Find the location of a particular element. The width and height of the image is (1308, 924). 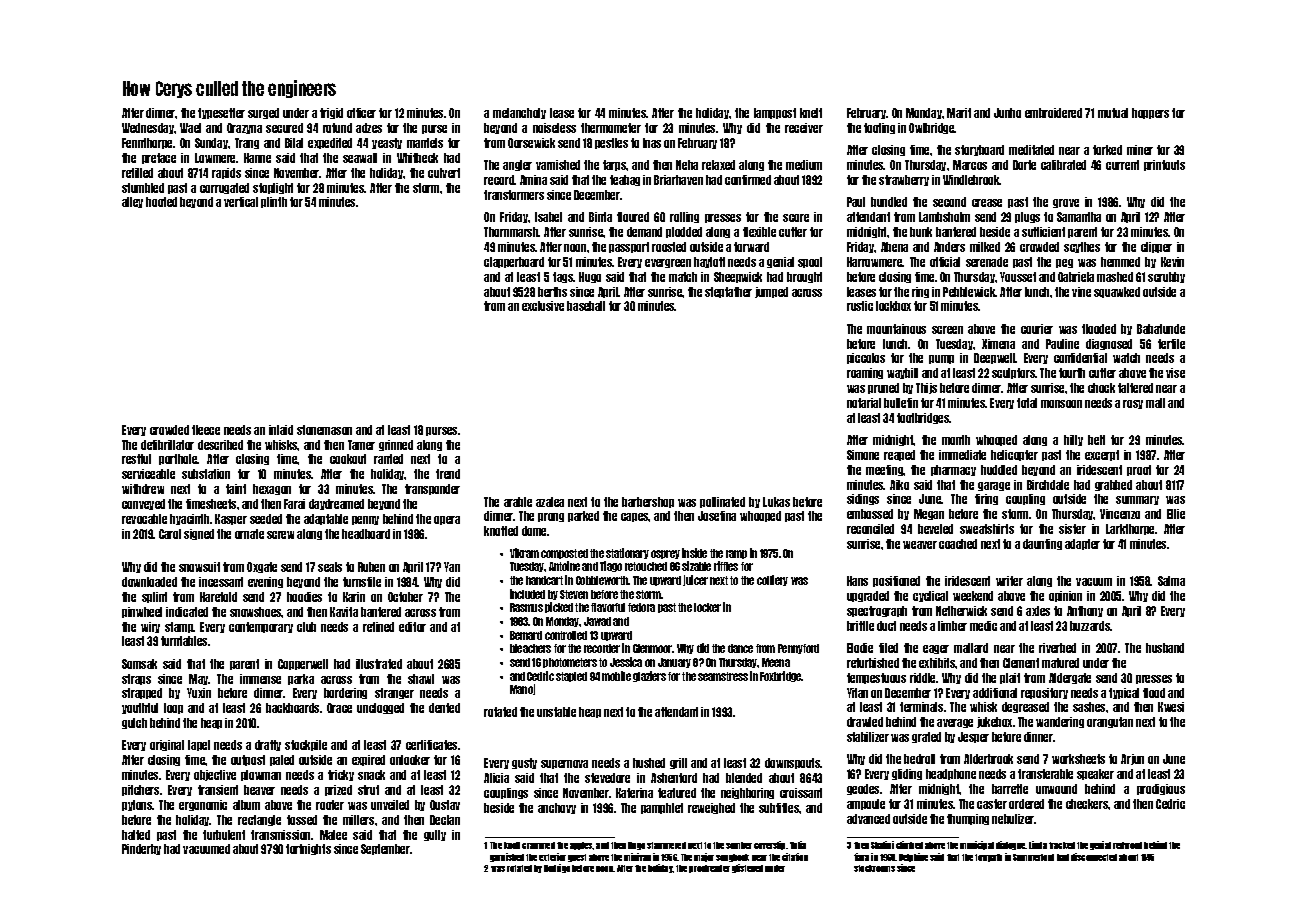

baseball is located at coordinates (586, 306).
